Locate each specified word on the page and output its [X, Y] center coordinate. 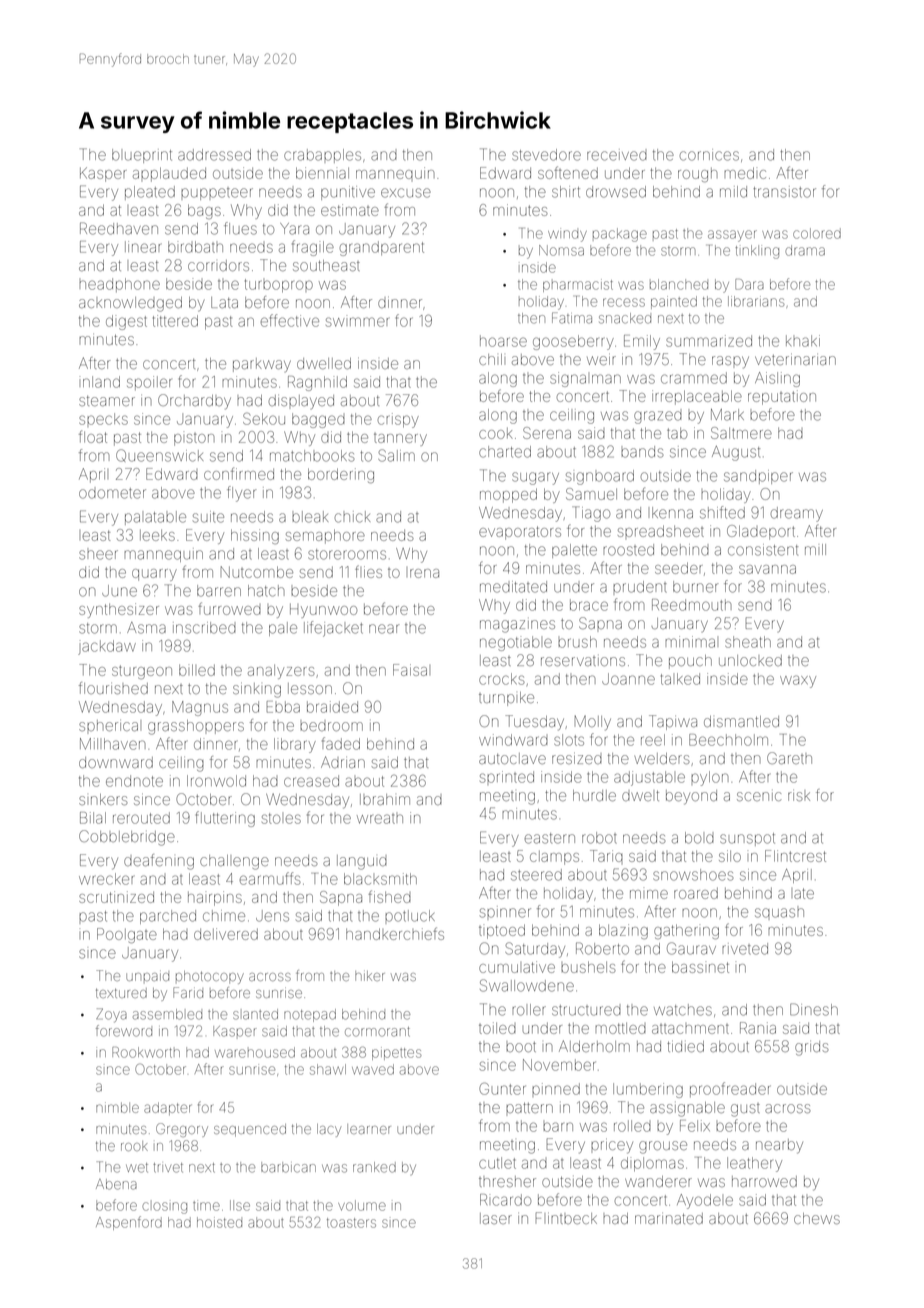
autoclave [512, 758]
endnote [134, 781]
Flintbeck [566, 1218]
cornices [709, 155]
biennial [322, 173]
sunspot [747, 839]
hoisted [219, 1222]
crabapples [322, 156]
